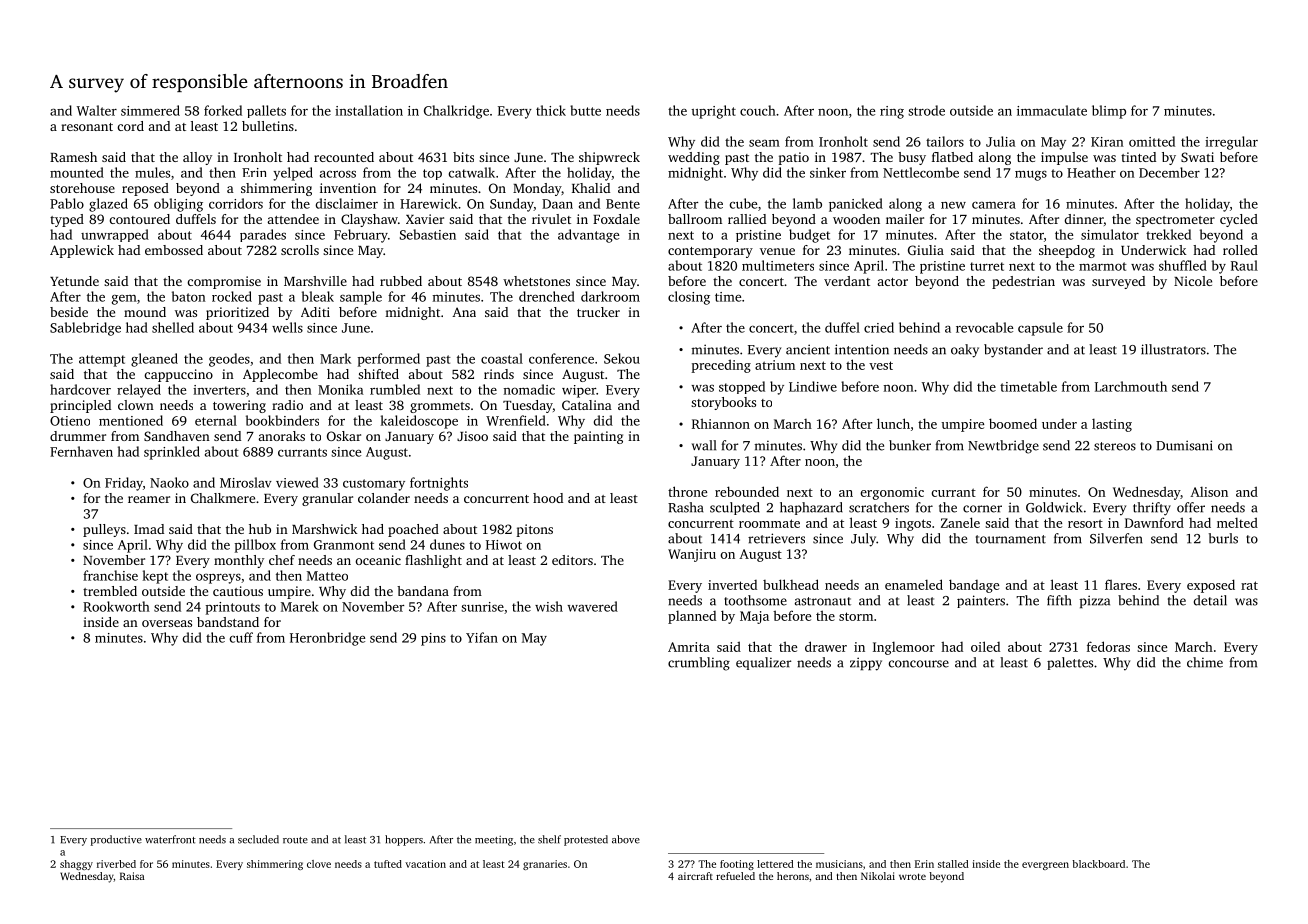 This screenshot has height=924, width=1308. Describe the element at coordinates (1112, 425) in the screenshot. I see `lasting` at that location.
